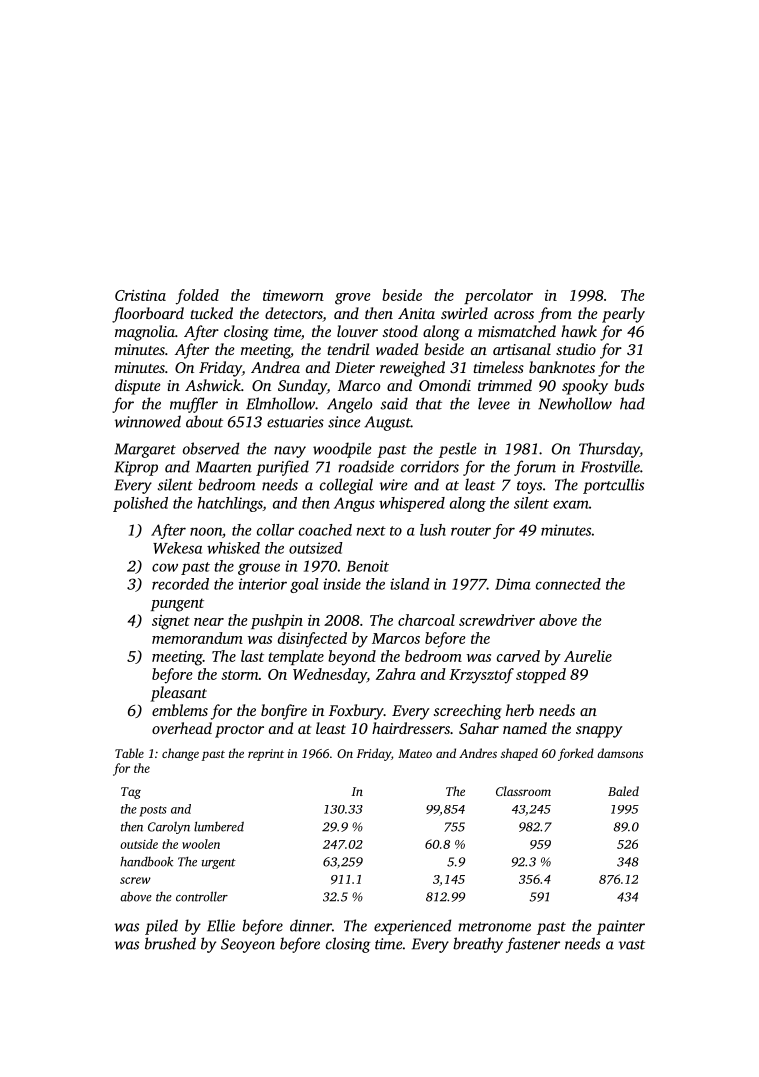 The height and width of the screenshot is (1077, 759). Describe the element at coordinates (570, 504) in the screenshot. I see `exam` at that location.
